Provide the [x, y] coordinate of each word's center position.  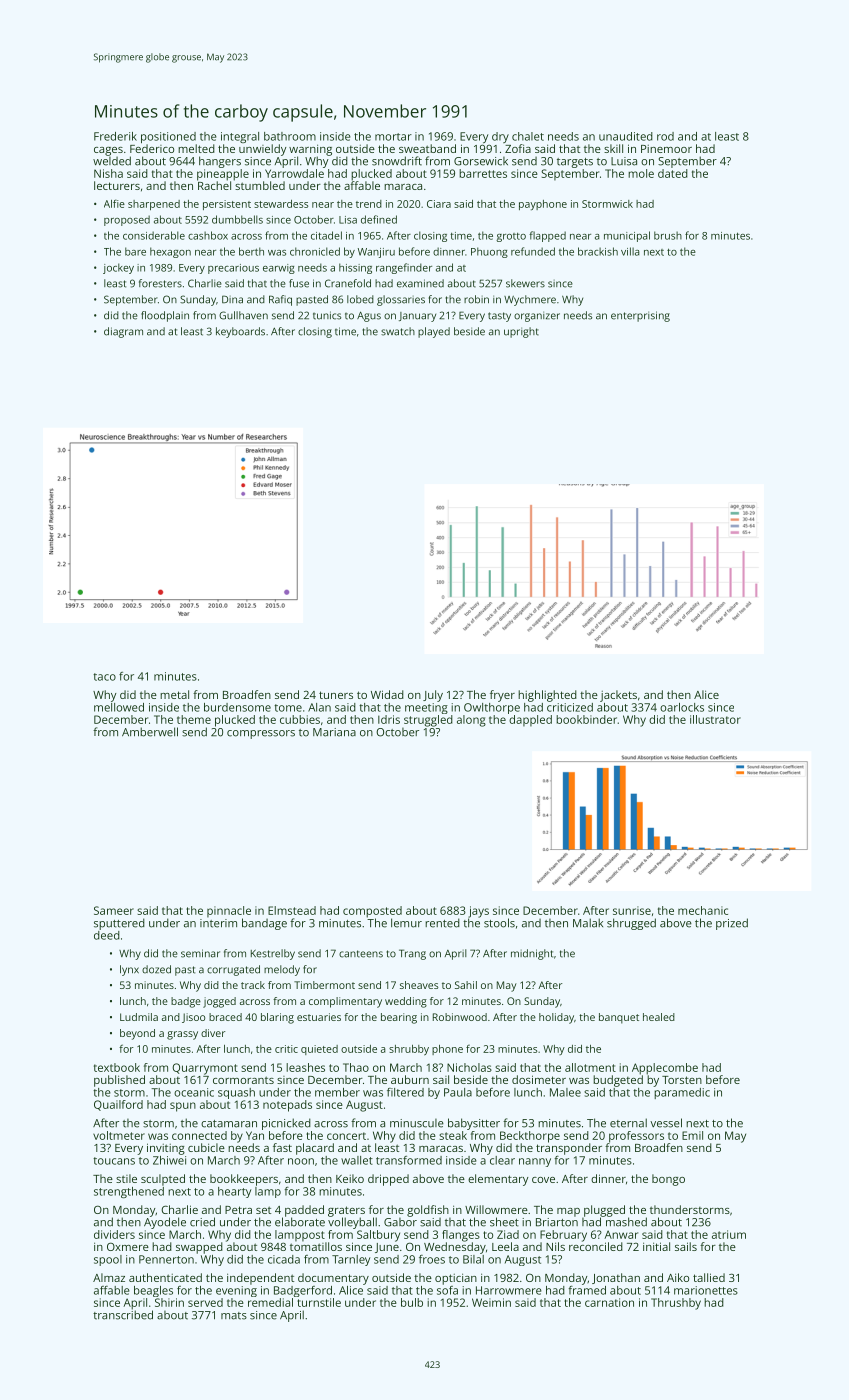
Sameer [114, 910]
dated [673, 173]
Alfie [114, 203]
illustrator [715, 719]
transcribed [123, 1315]
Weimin [491, 1302]
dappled [530, 720]
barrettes [483, 173]
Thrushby [676, 1304]
